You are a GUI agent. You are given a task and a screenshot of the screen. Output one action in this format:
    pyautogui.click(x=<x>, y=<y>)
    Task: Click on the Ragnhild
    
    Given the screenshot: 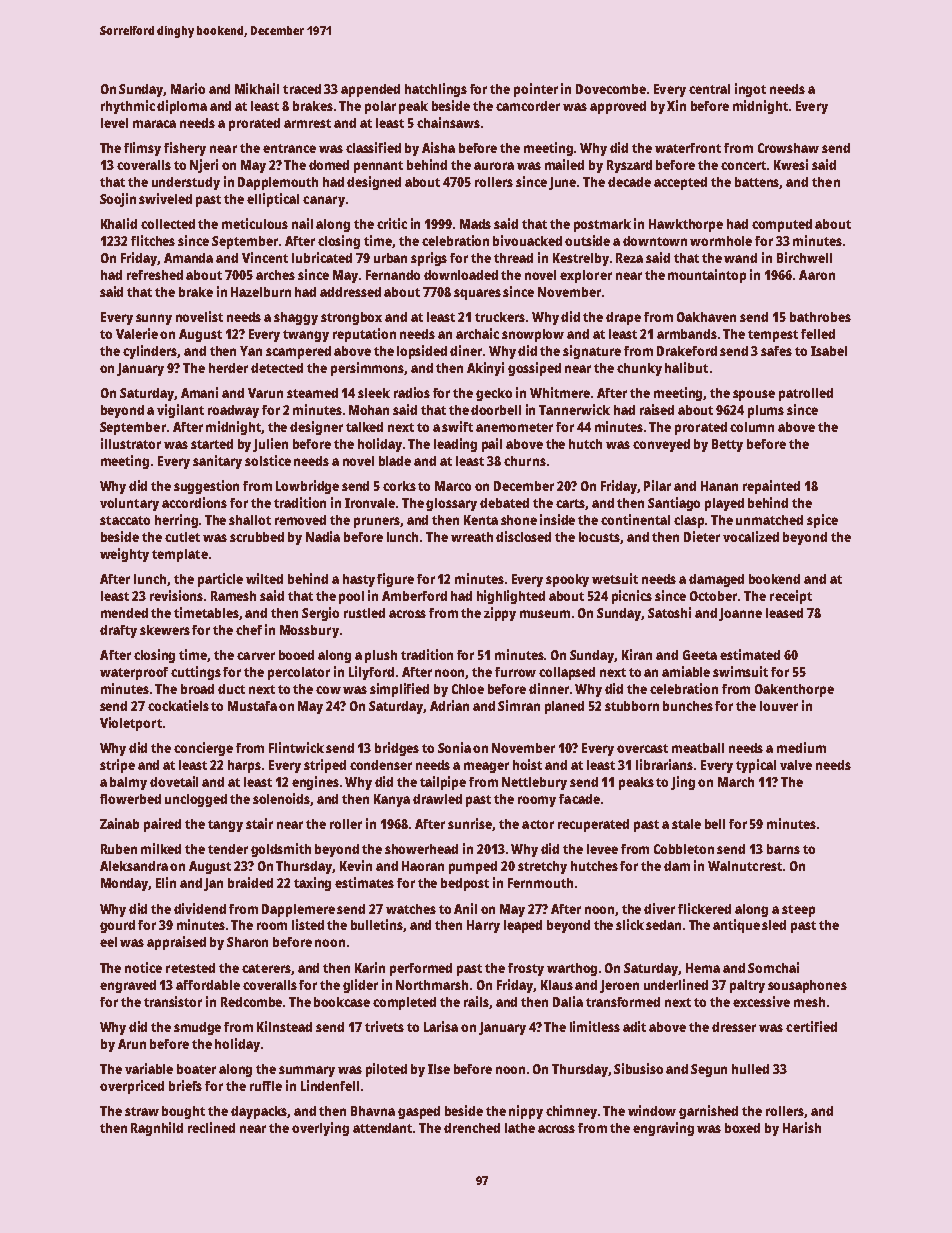 What is the action you would take?
    pyautogui.click(x=157, y=1129)
